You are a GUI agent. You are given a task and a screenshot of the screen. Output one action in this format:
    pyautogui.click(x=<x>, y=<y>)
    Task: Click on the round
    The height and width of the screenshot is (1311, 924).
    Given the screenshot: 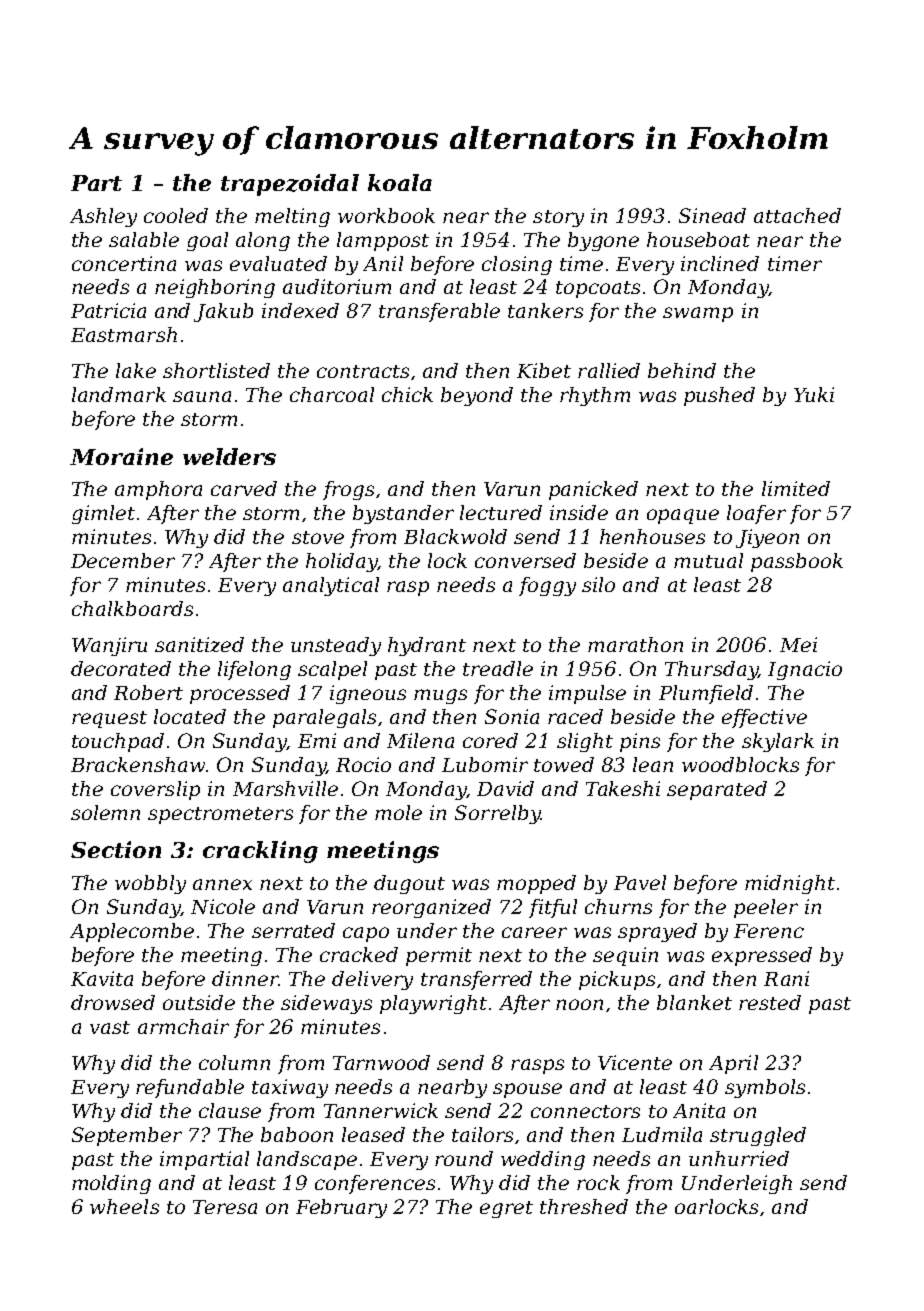 What is the action you would take?
    pyautogui.click(x=464, y=1158)
